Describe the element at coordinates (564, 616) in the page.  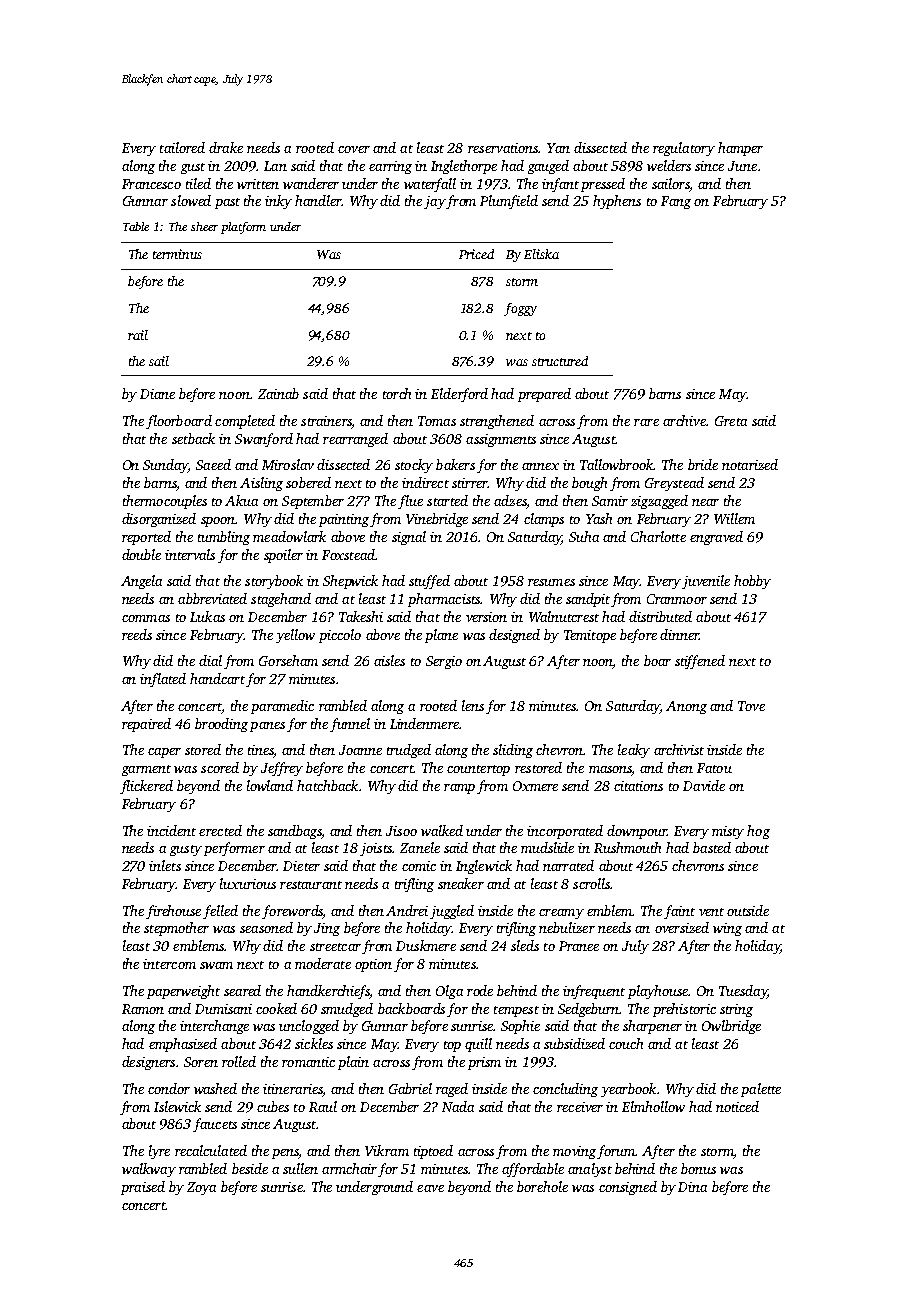
I see `Walnutcrest` at that location.
